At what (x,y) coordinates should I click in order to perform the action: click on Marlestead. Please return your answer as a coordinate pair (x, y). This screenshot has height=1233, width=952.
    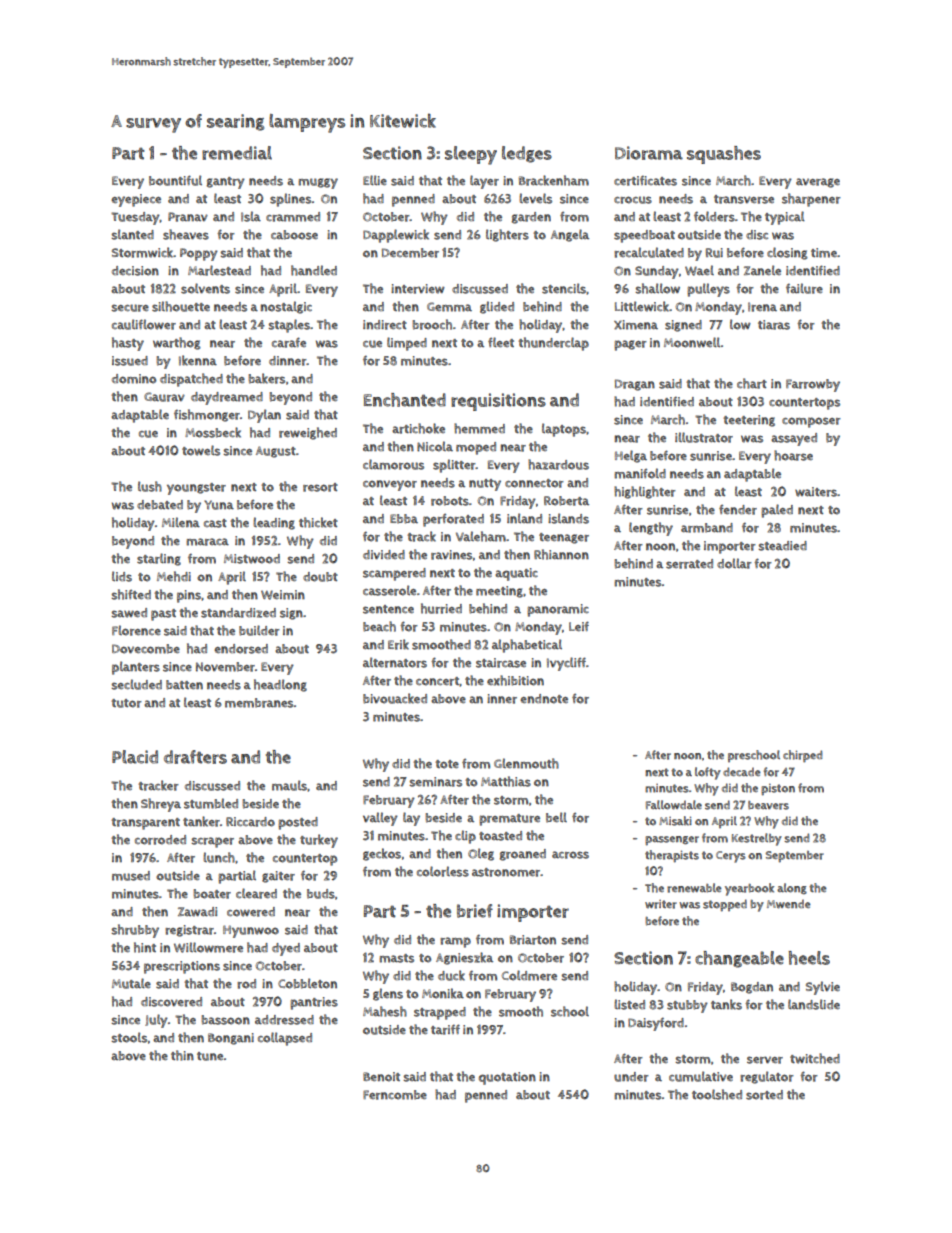
    Looking at the image, I should click on (219, 270).
